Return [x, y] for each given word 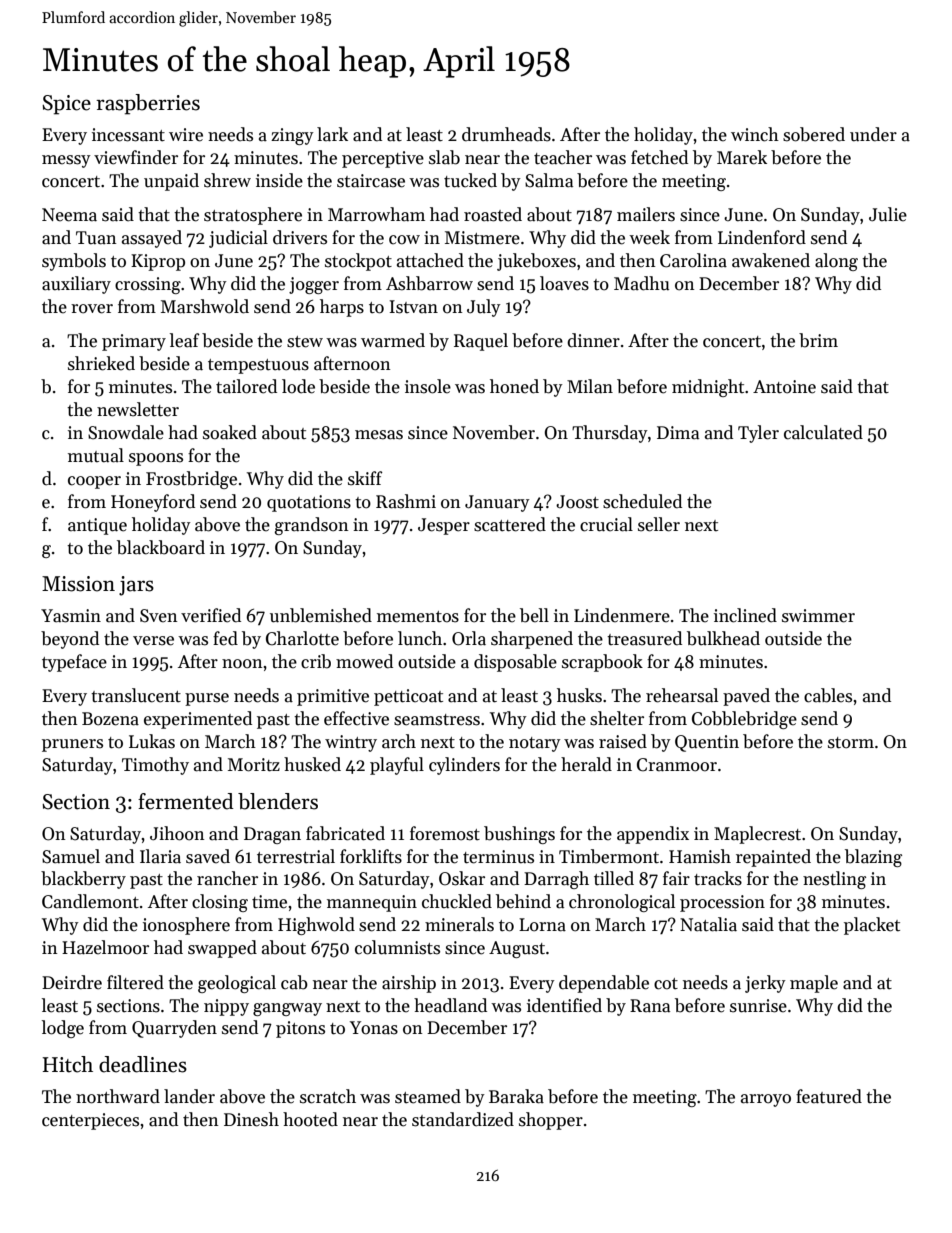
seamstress [437, 720]
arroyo [766, 1100]
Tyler [758, 434]
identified [564, 1005]
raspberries [148, 104]
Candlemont [90, 901]
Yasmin [71, 616]
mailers [646, 214]
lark [332, 134]
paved [746, 697]
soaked [230, 432]
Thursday [610, 434]
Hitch [68, 1064]
